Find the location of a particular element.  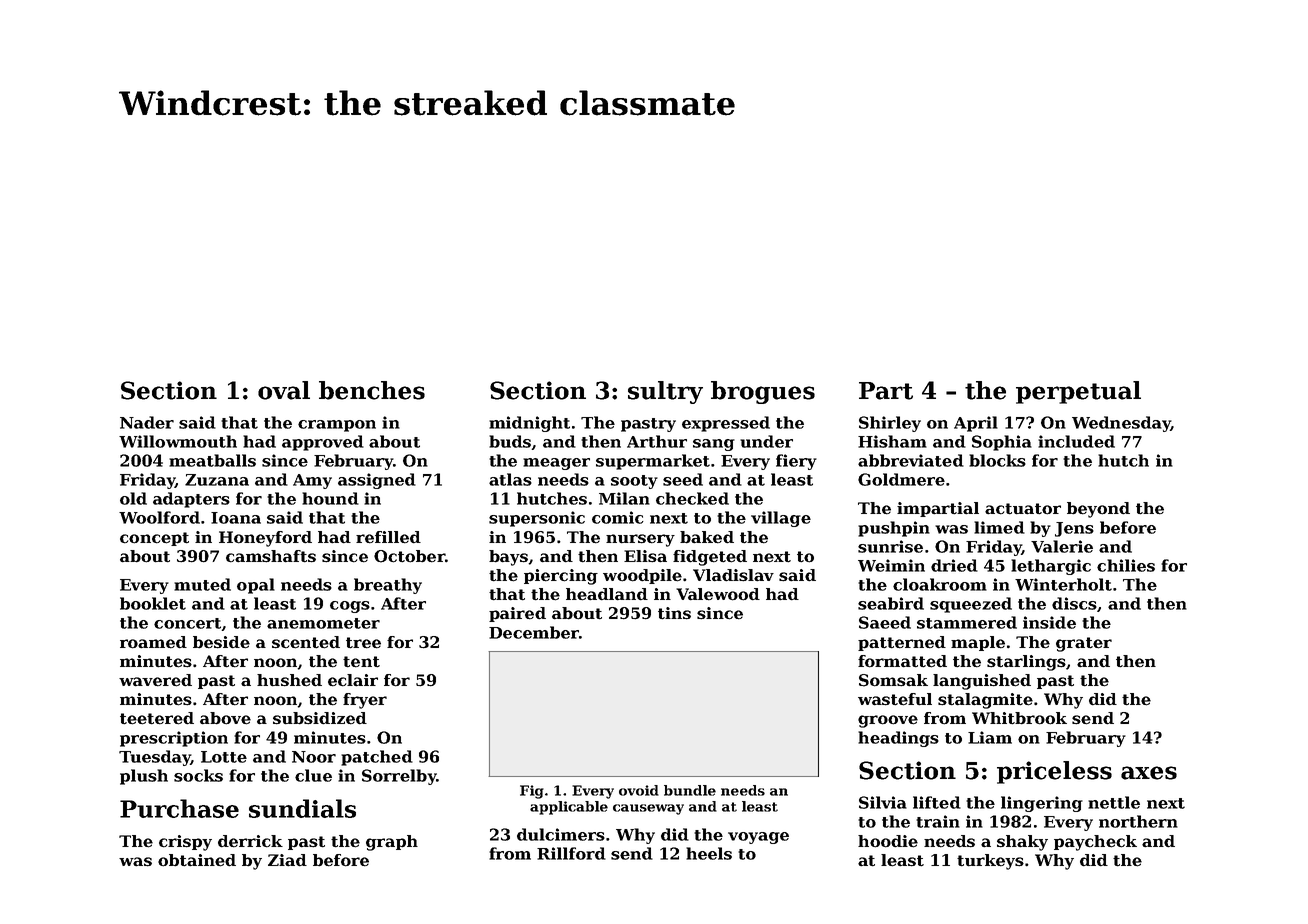

booklet is located at coordinates (153, 603).
